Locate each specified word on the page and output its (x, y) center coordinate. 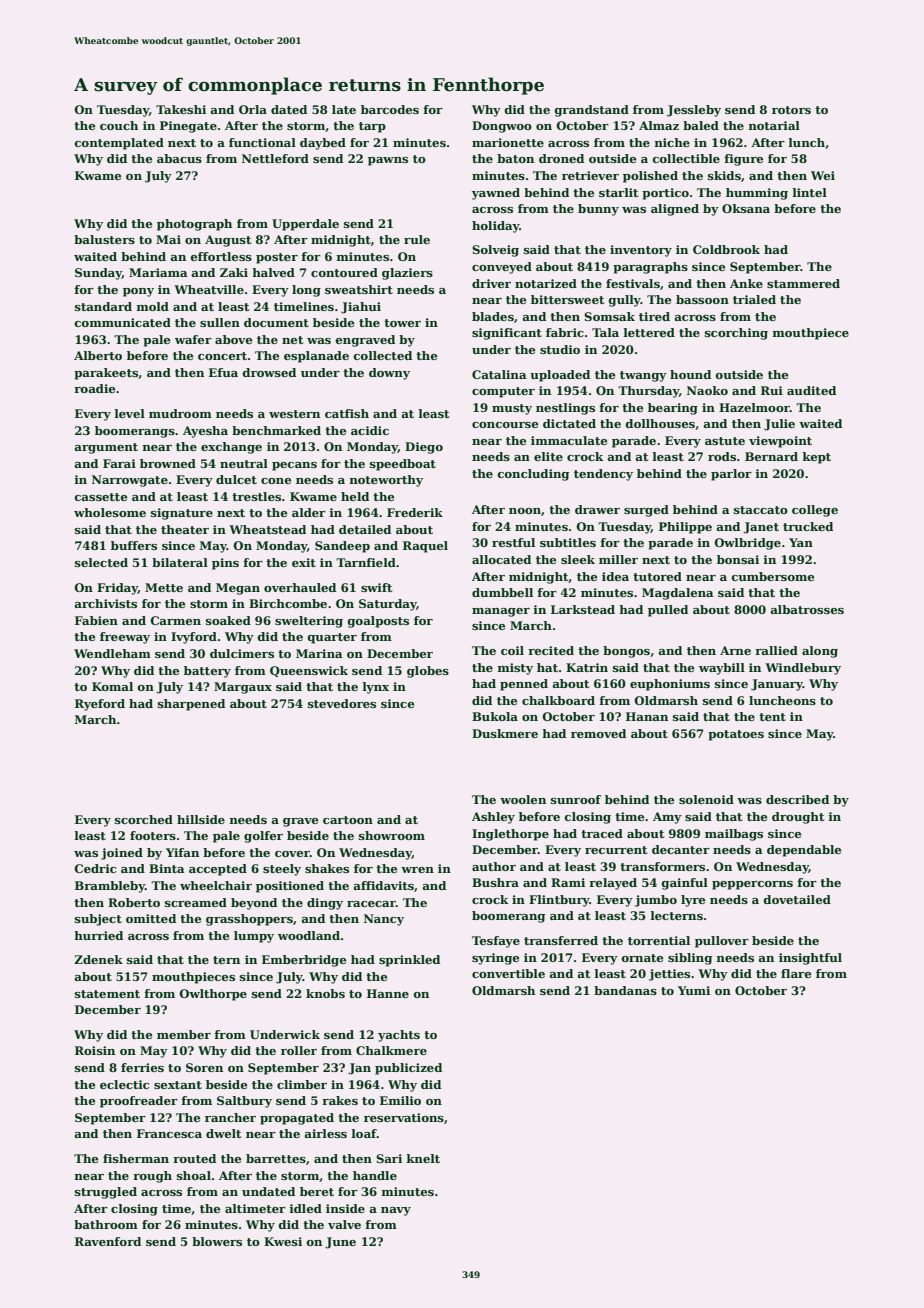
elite (548, 456)
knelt (423, 1158)
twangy (643, 376)
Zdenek (98, 959)
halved (273, 272)
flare (796, 973)
